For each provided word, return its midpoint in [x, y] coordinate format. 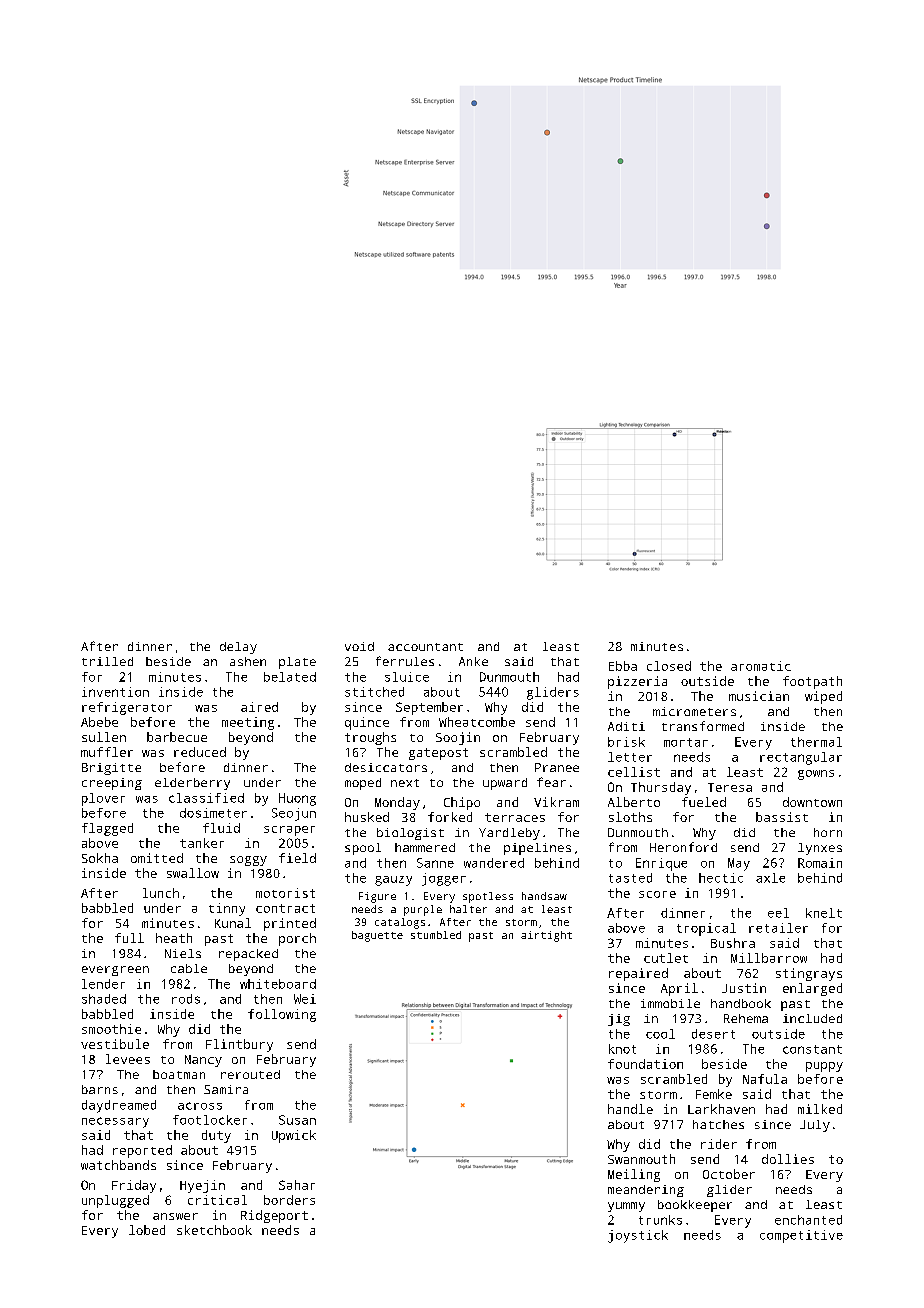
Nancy [203, 1061]
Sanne [435, 863]
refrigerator [127, 708]
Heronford [683, 847]
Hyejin [202, 1186]
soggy [248, 861]
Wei [305, 999]
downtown [812, 802]
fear [551, 782]
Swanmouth [641, 1159]
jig [619, 1020]
